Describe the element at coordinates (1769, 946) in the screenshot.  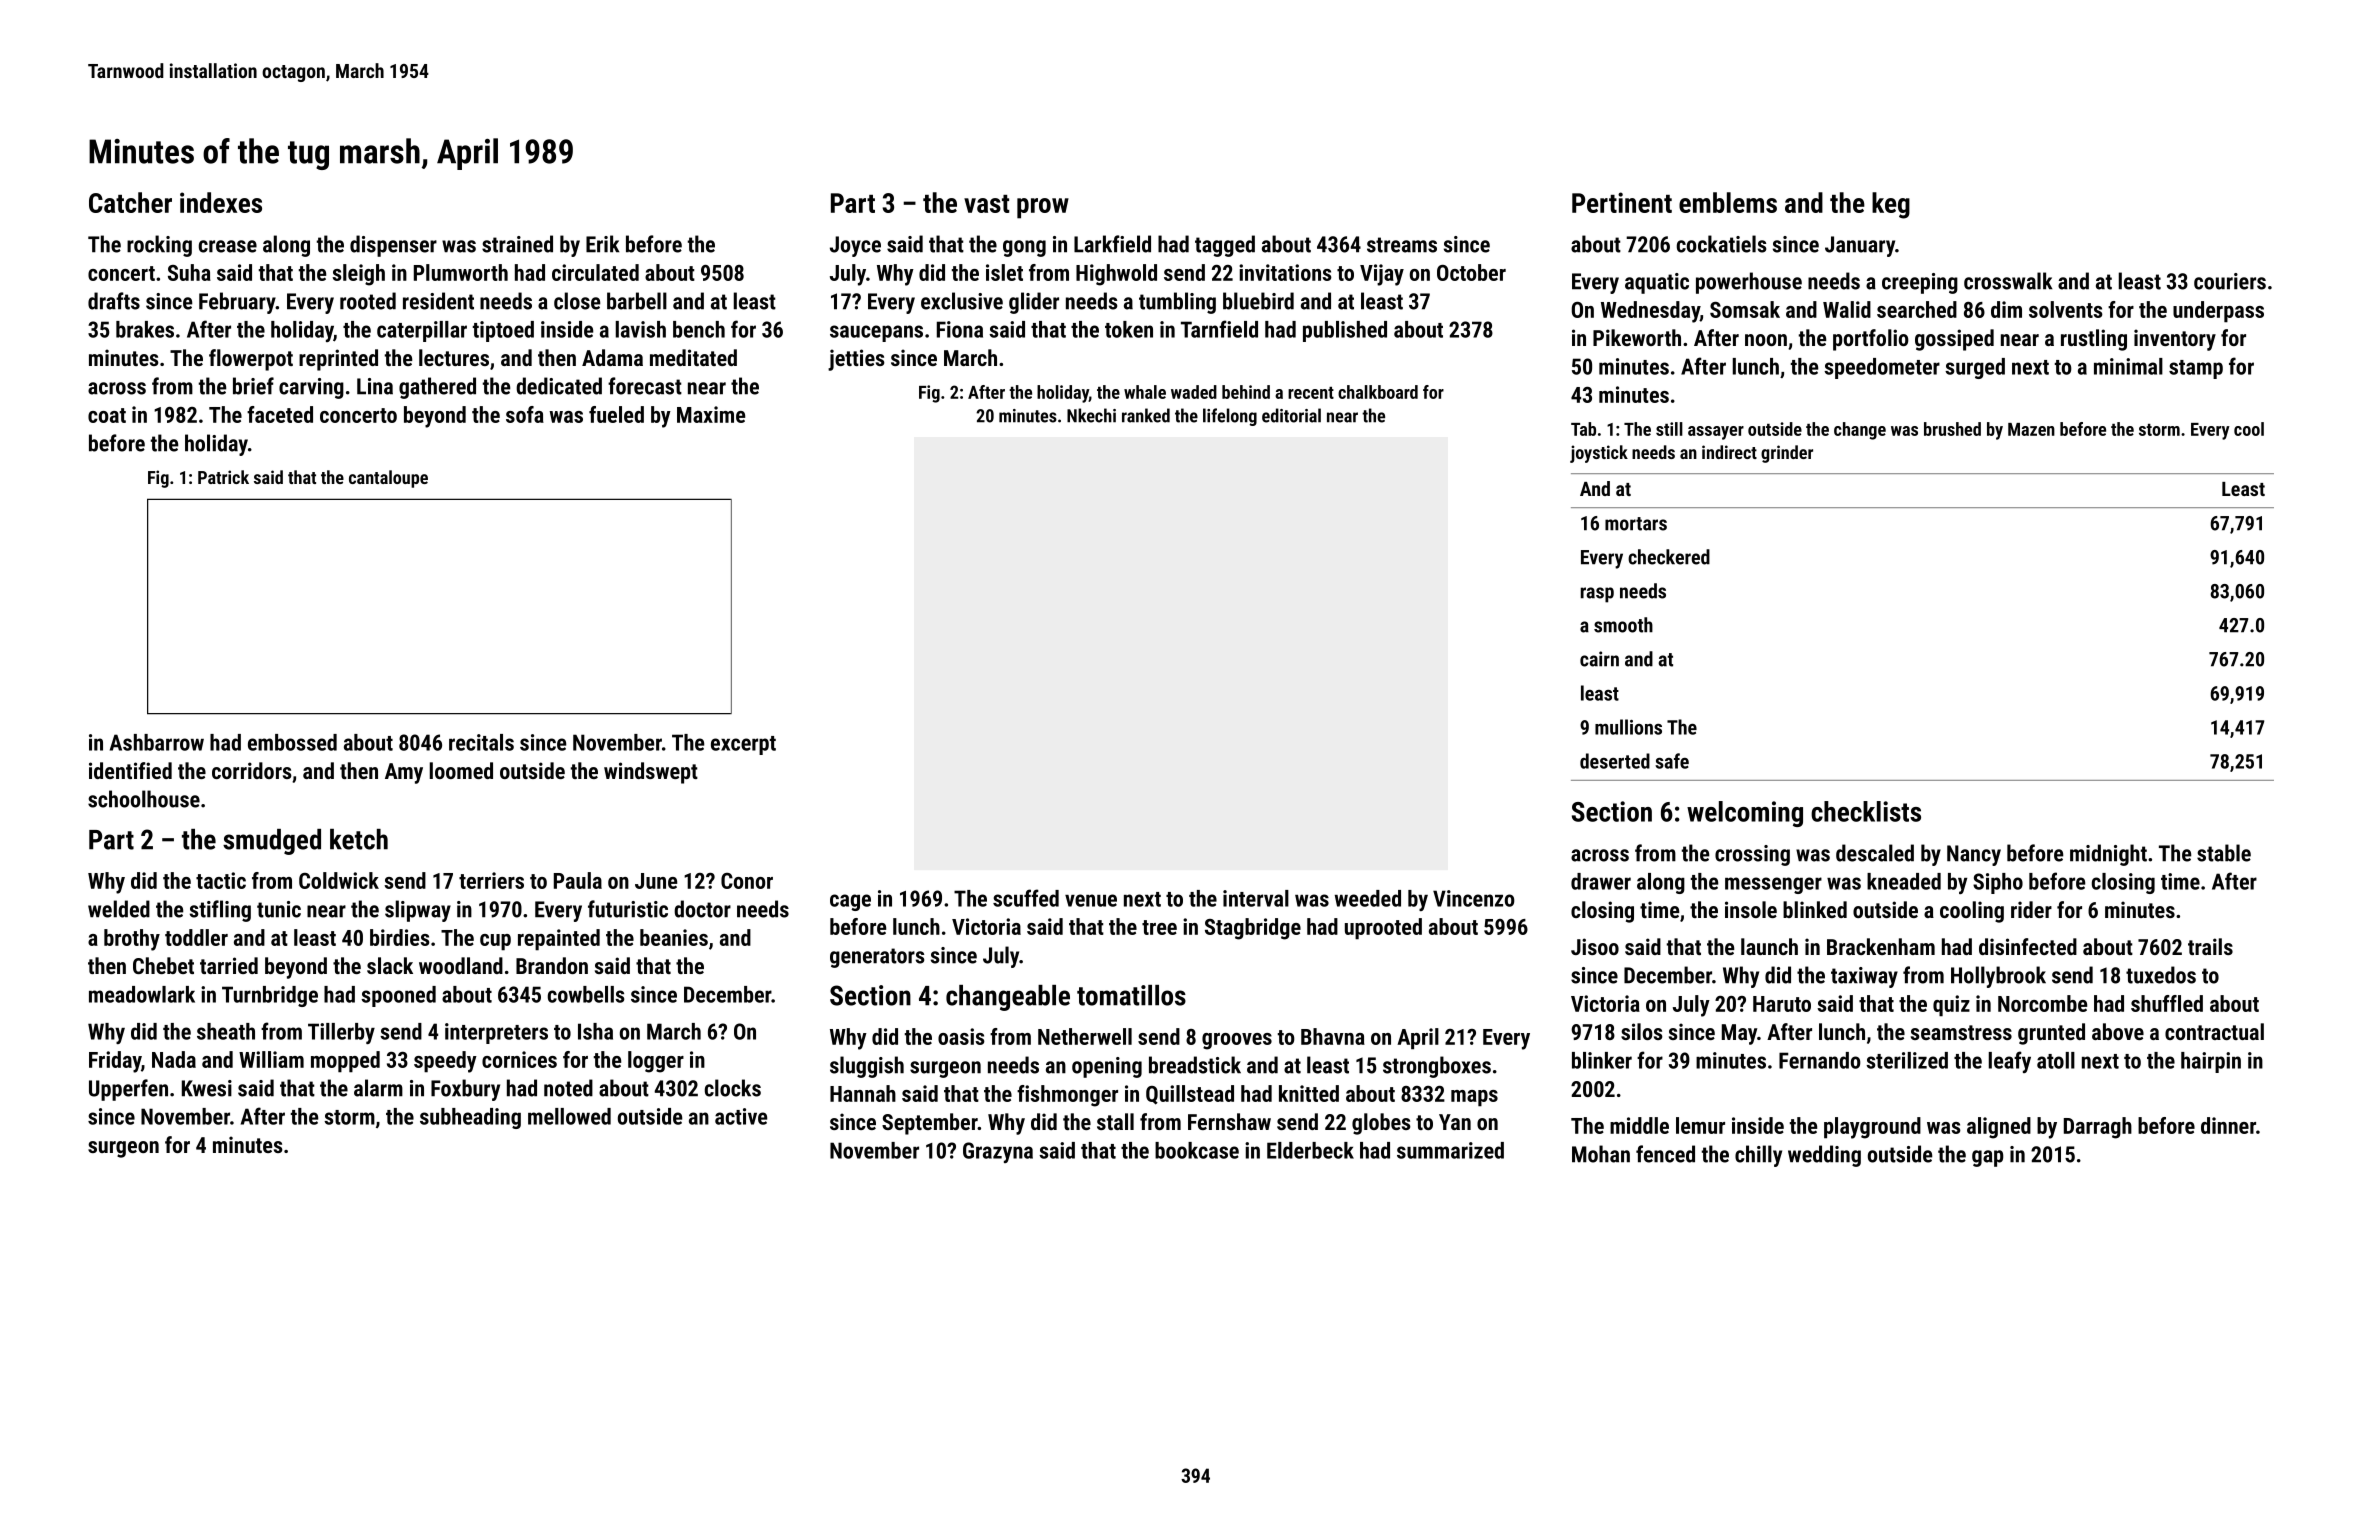
I see `launch` at that location.
